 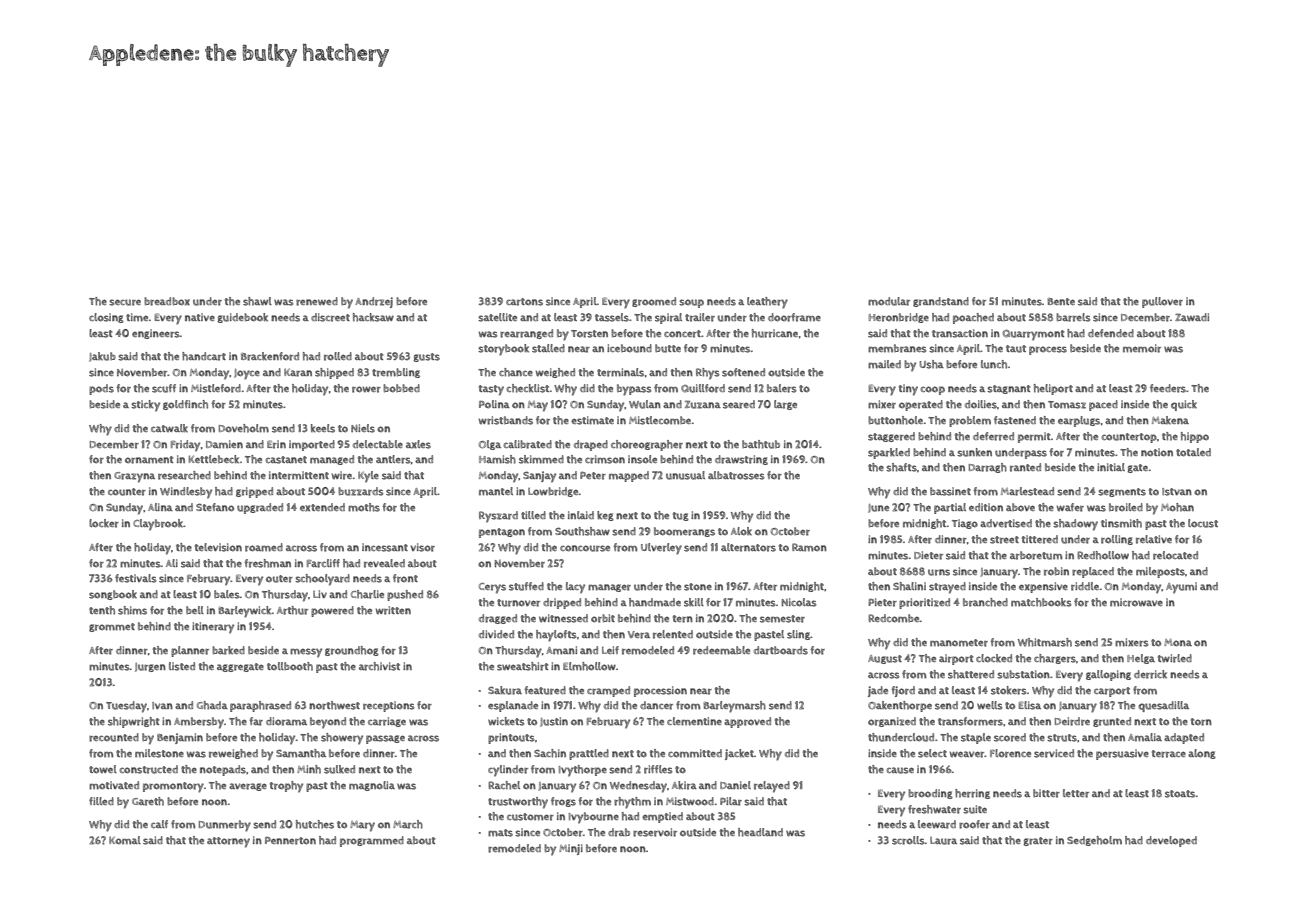 What do you see at coordinates (385, 547) in the screenshot?
I see `incessant` at bounding box center [385, 547].
